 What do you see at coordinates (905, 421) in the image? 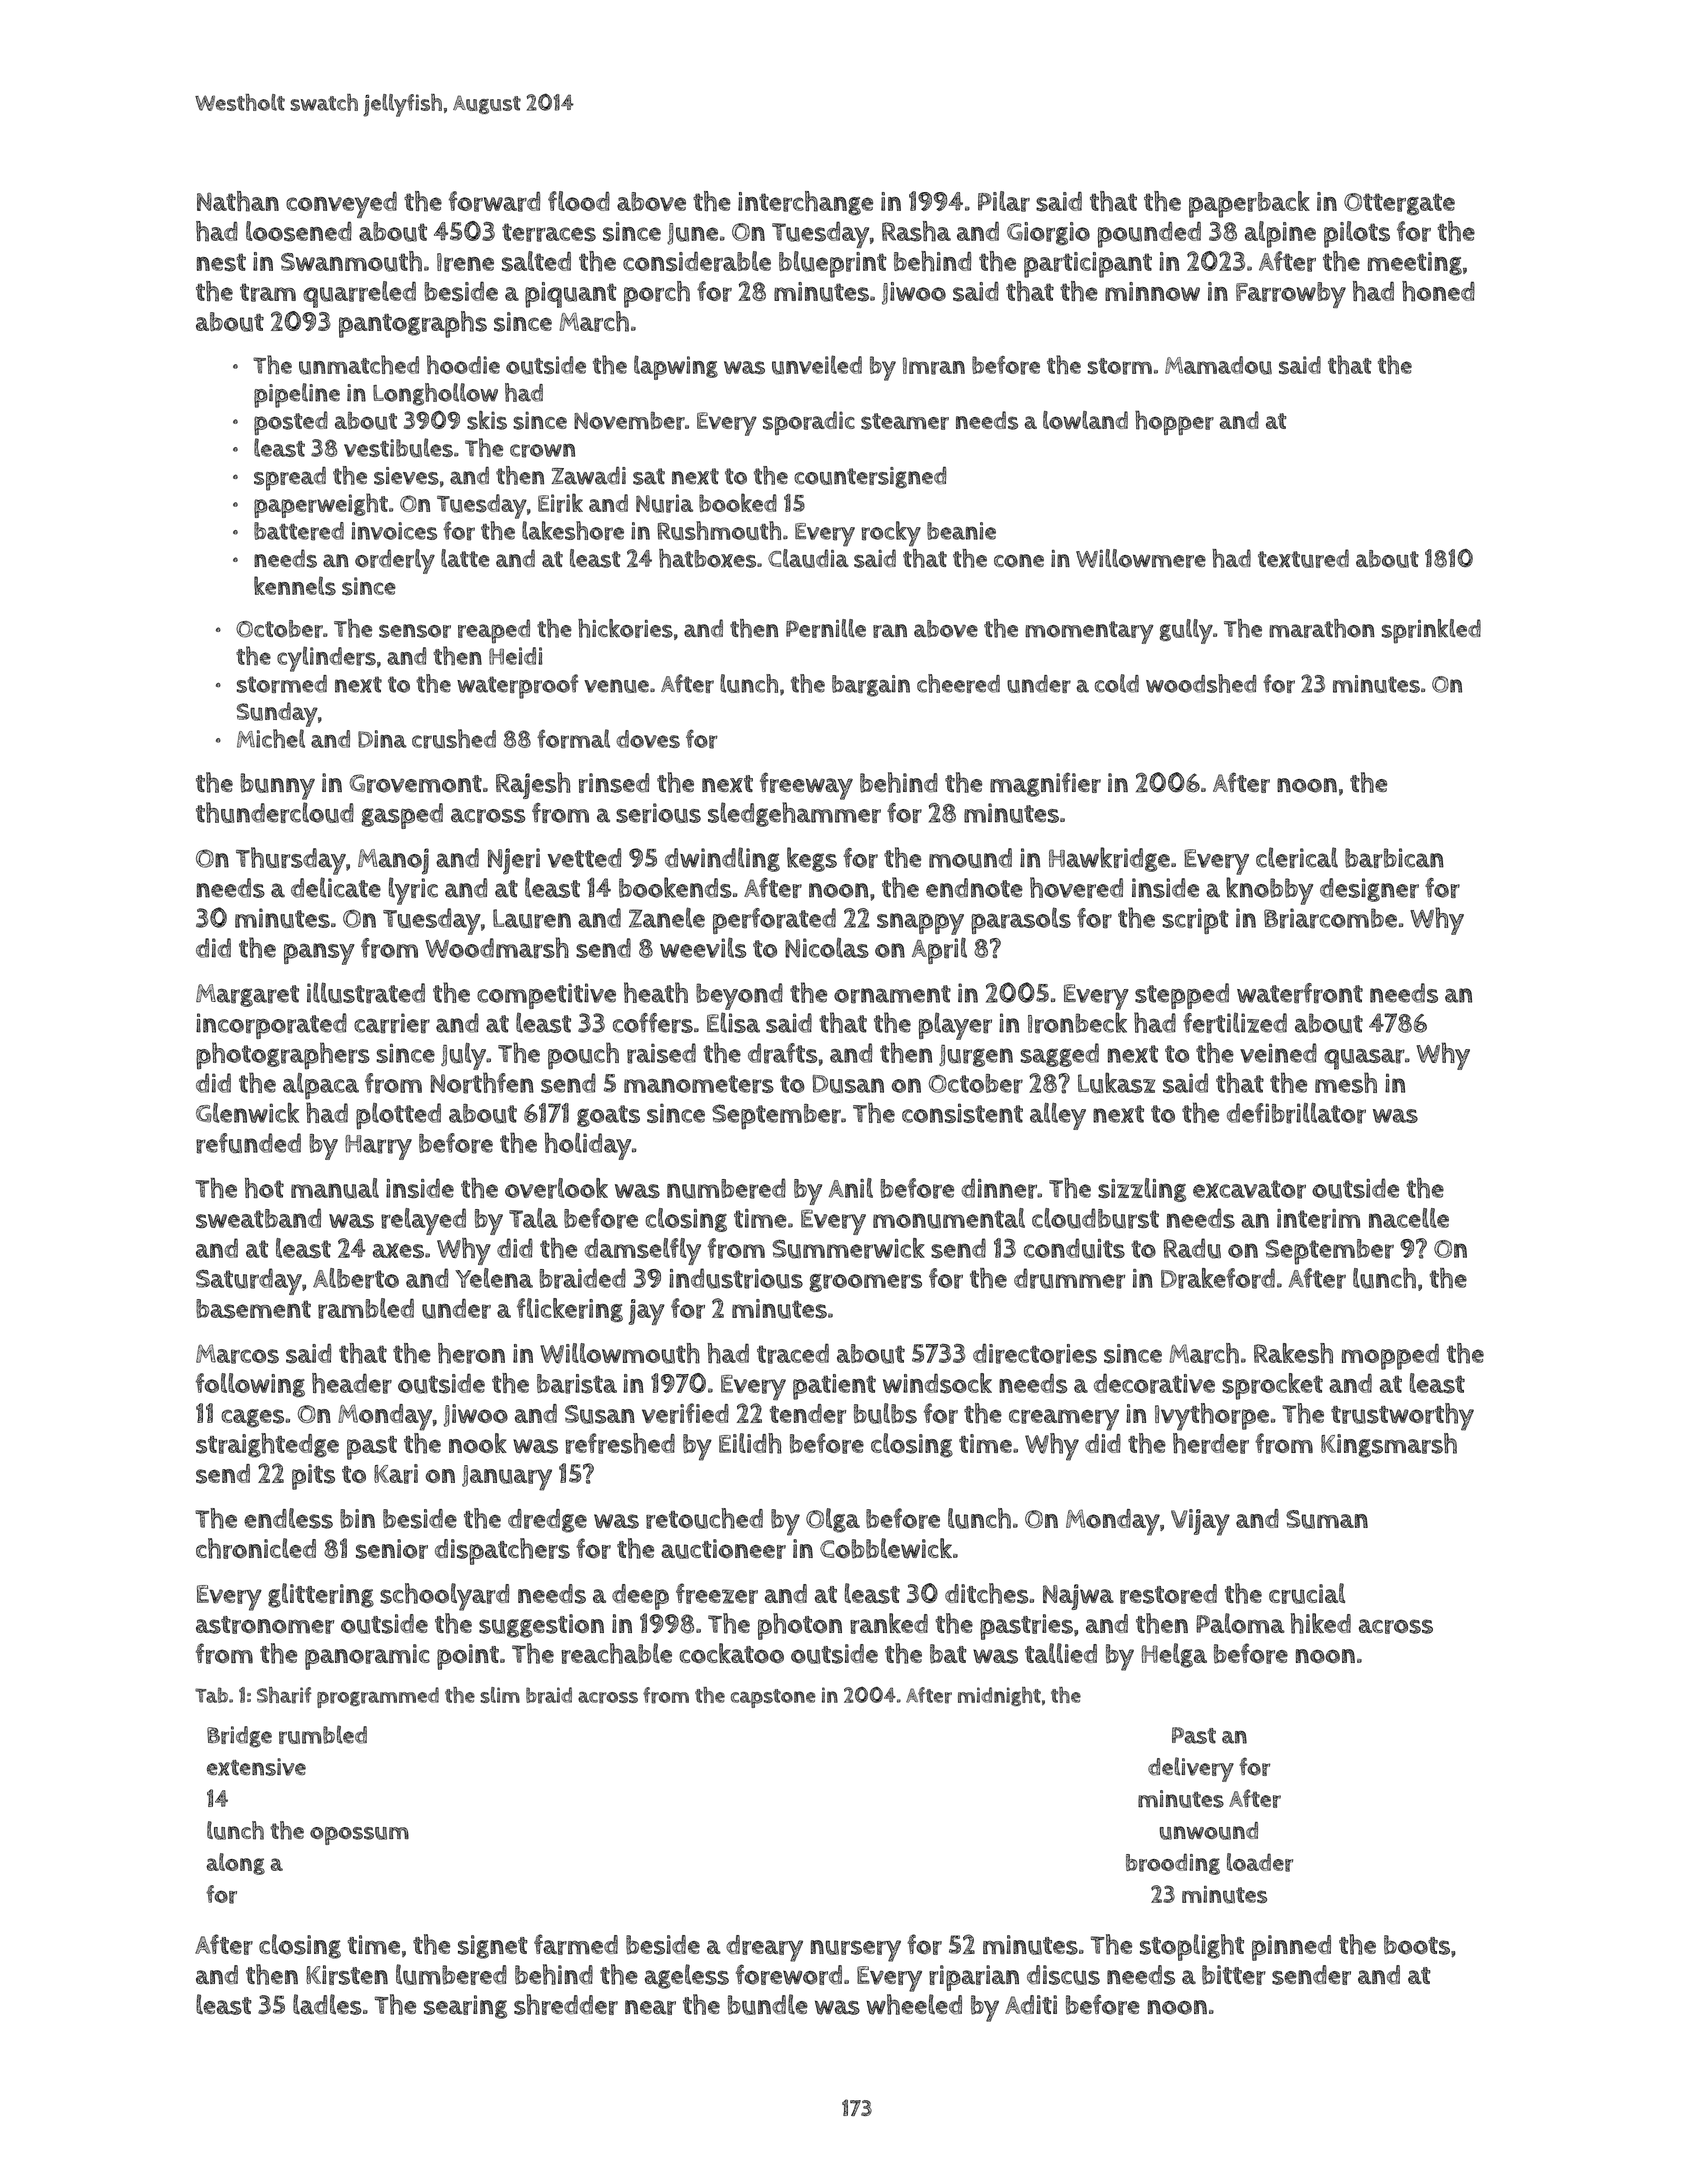
I see `steamer` at bounding box center [905, 421].
